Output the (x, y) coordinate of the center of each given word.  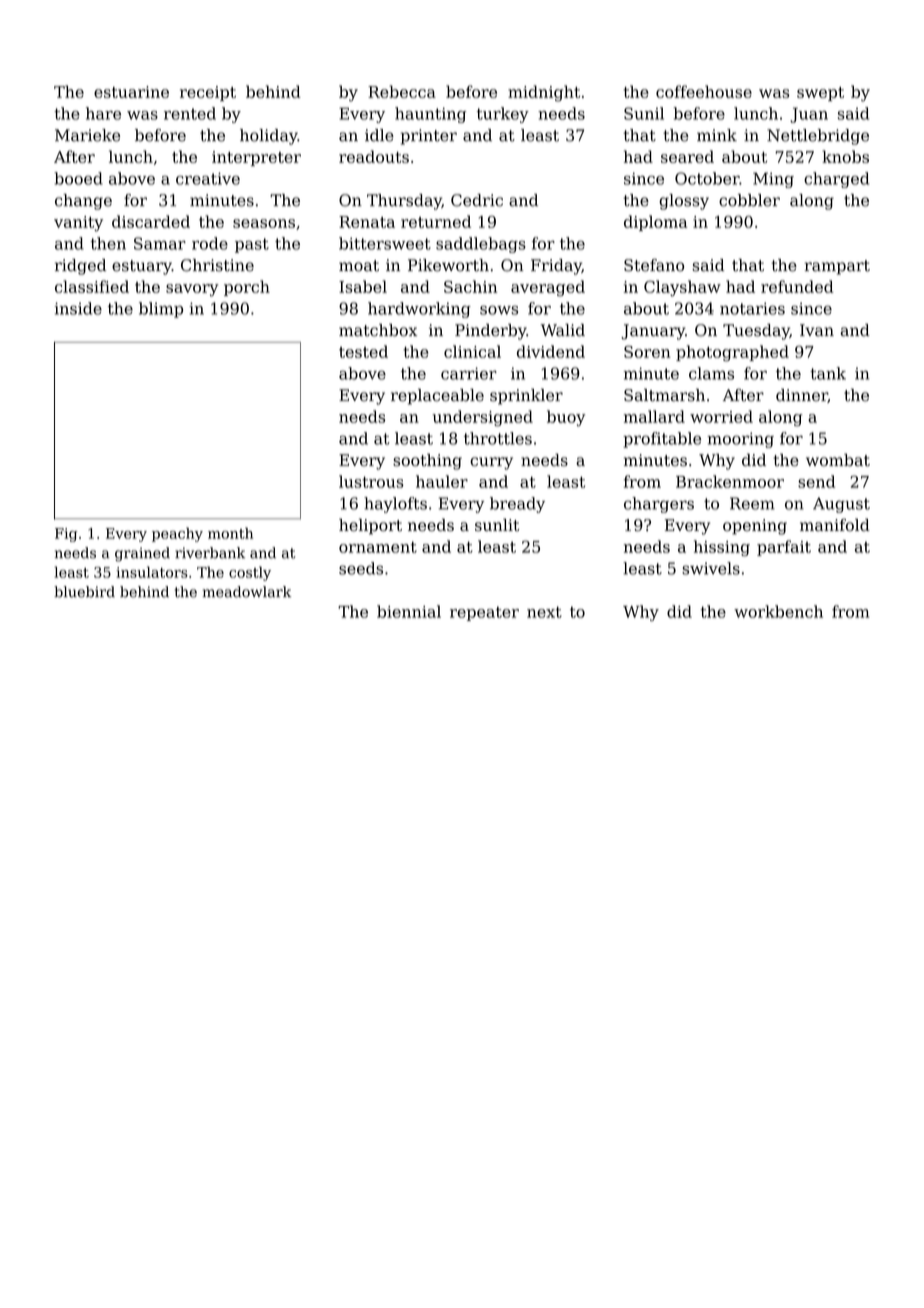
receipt (208, 93)
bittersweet (385, 243)
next (544, 612)
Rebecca (402, 91)
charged (836, 180)
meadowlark (247, 592)
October (707, 178)
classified (92, 286)
